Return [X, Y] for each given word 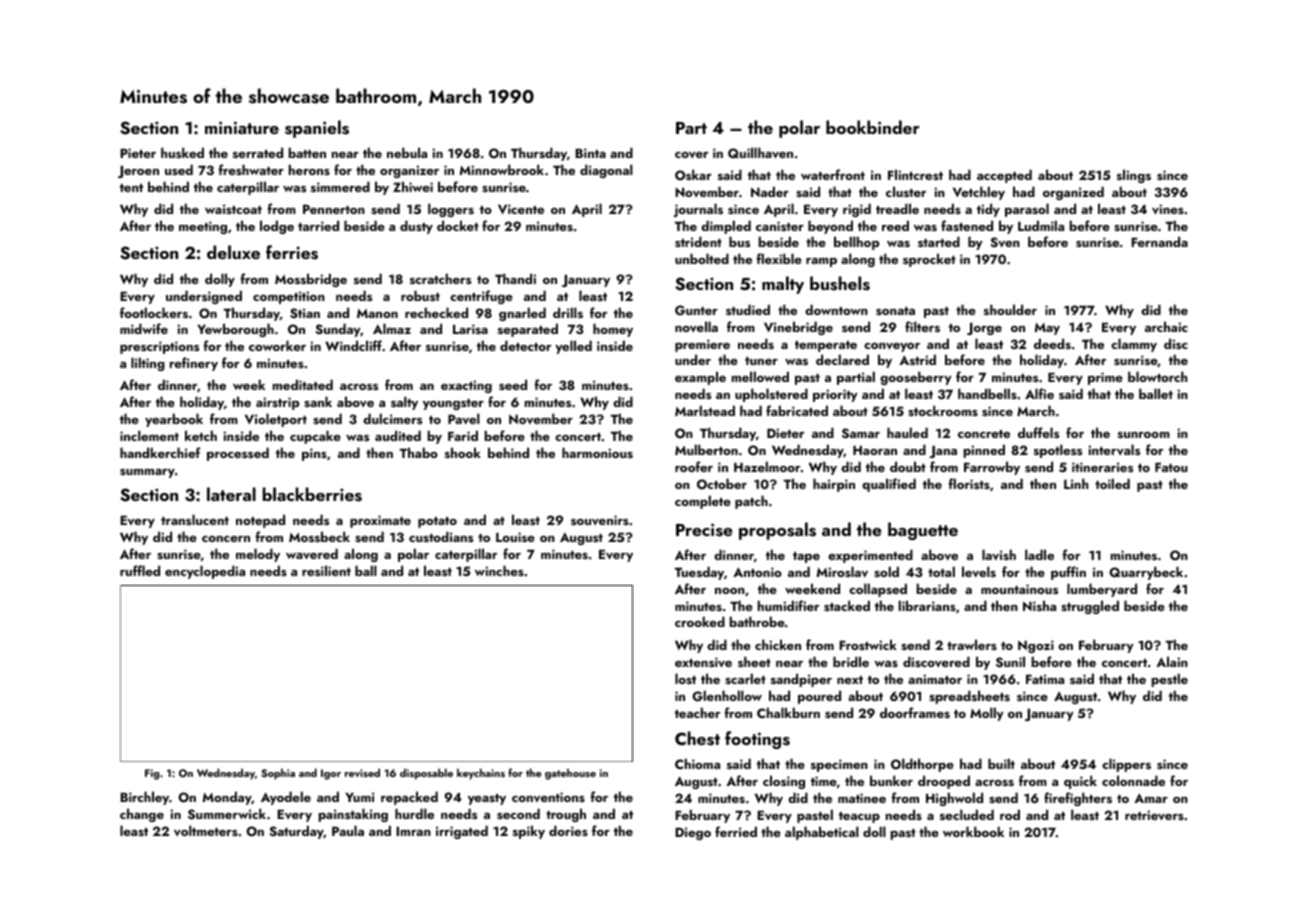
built [1001, 763]
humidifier [788, 605]
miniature [242, 127]
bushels [840, 283]
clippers [1126, 765]
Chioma [697, 763]
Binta [590, 153]
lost [685, 678]
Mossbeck [319, 536]
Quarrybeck [1146, 573]
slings [1134, 176]
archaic [1166, 326]
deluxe [233, 252]
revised [362, 772]
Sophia [278, 774]
